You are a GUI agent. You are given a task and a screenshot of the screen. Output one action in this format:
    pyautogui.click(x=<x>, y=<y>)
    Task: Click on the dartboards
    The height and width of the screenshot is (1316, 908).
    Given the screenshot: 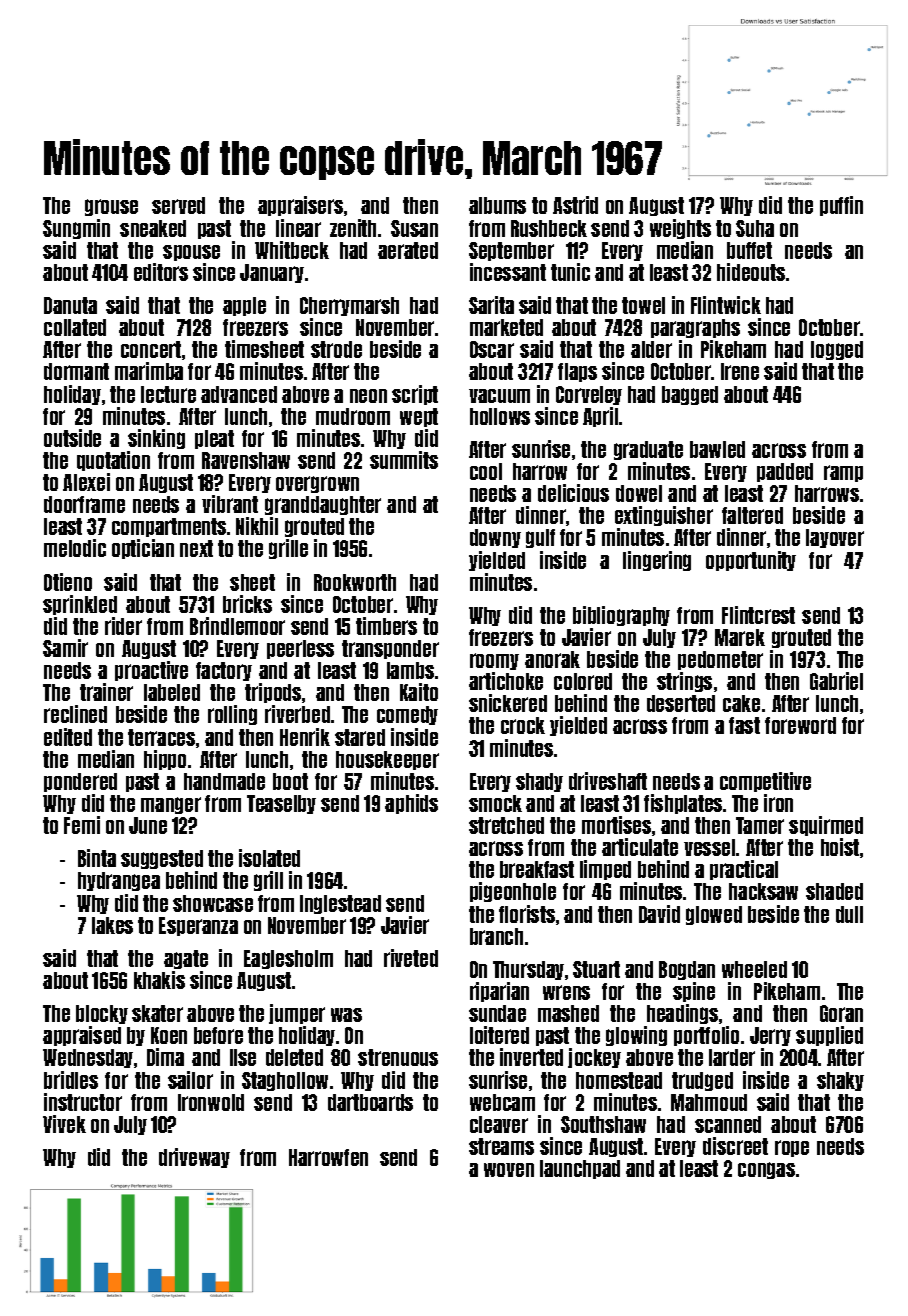 What is the action you would take?
    pyautogui.click(x=370, y=1102)
